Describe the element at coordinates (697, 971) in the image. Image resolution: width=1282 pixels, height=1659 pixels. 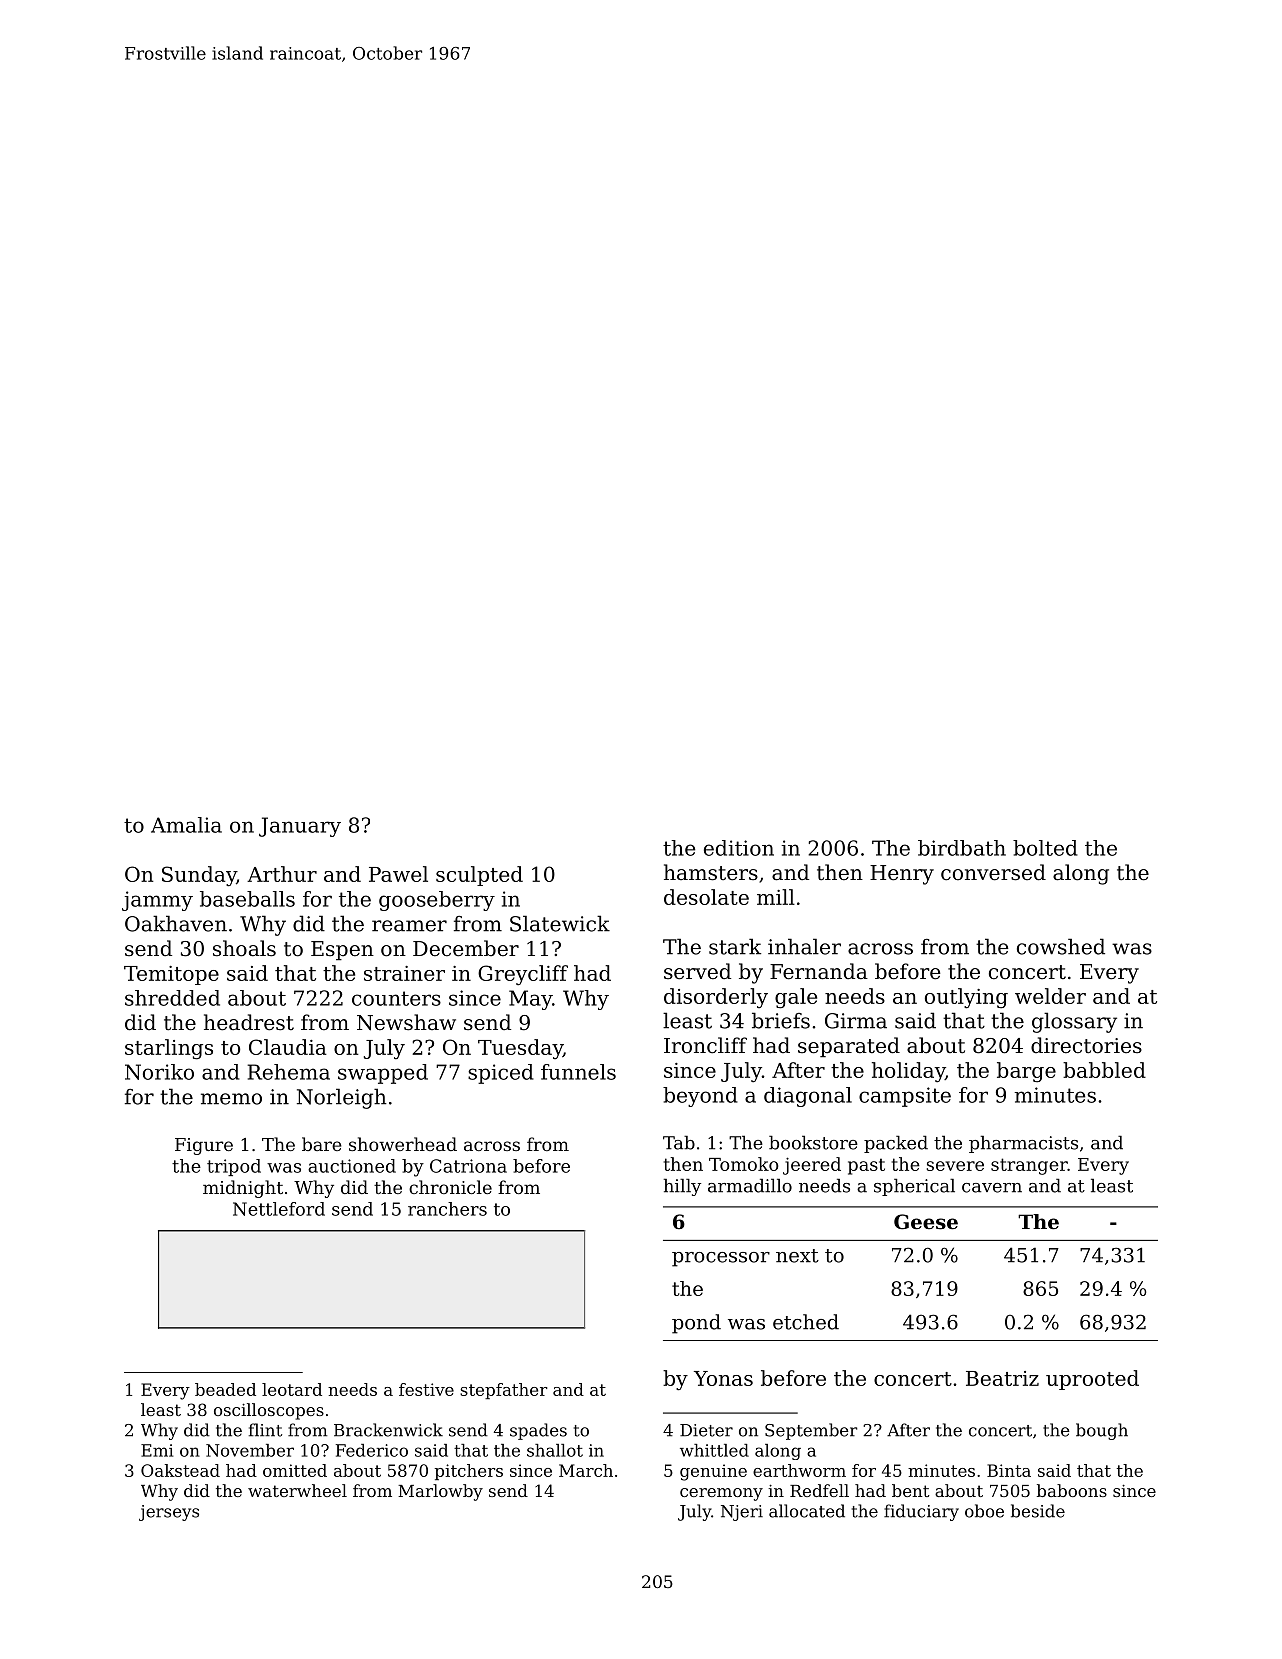
I see `served` at that location.
